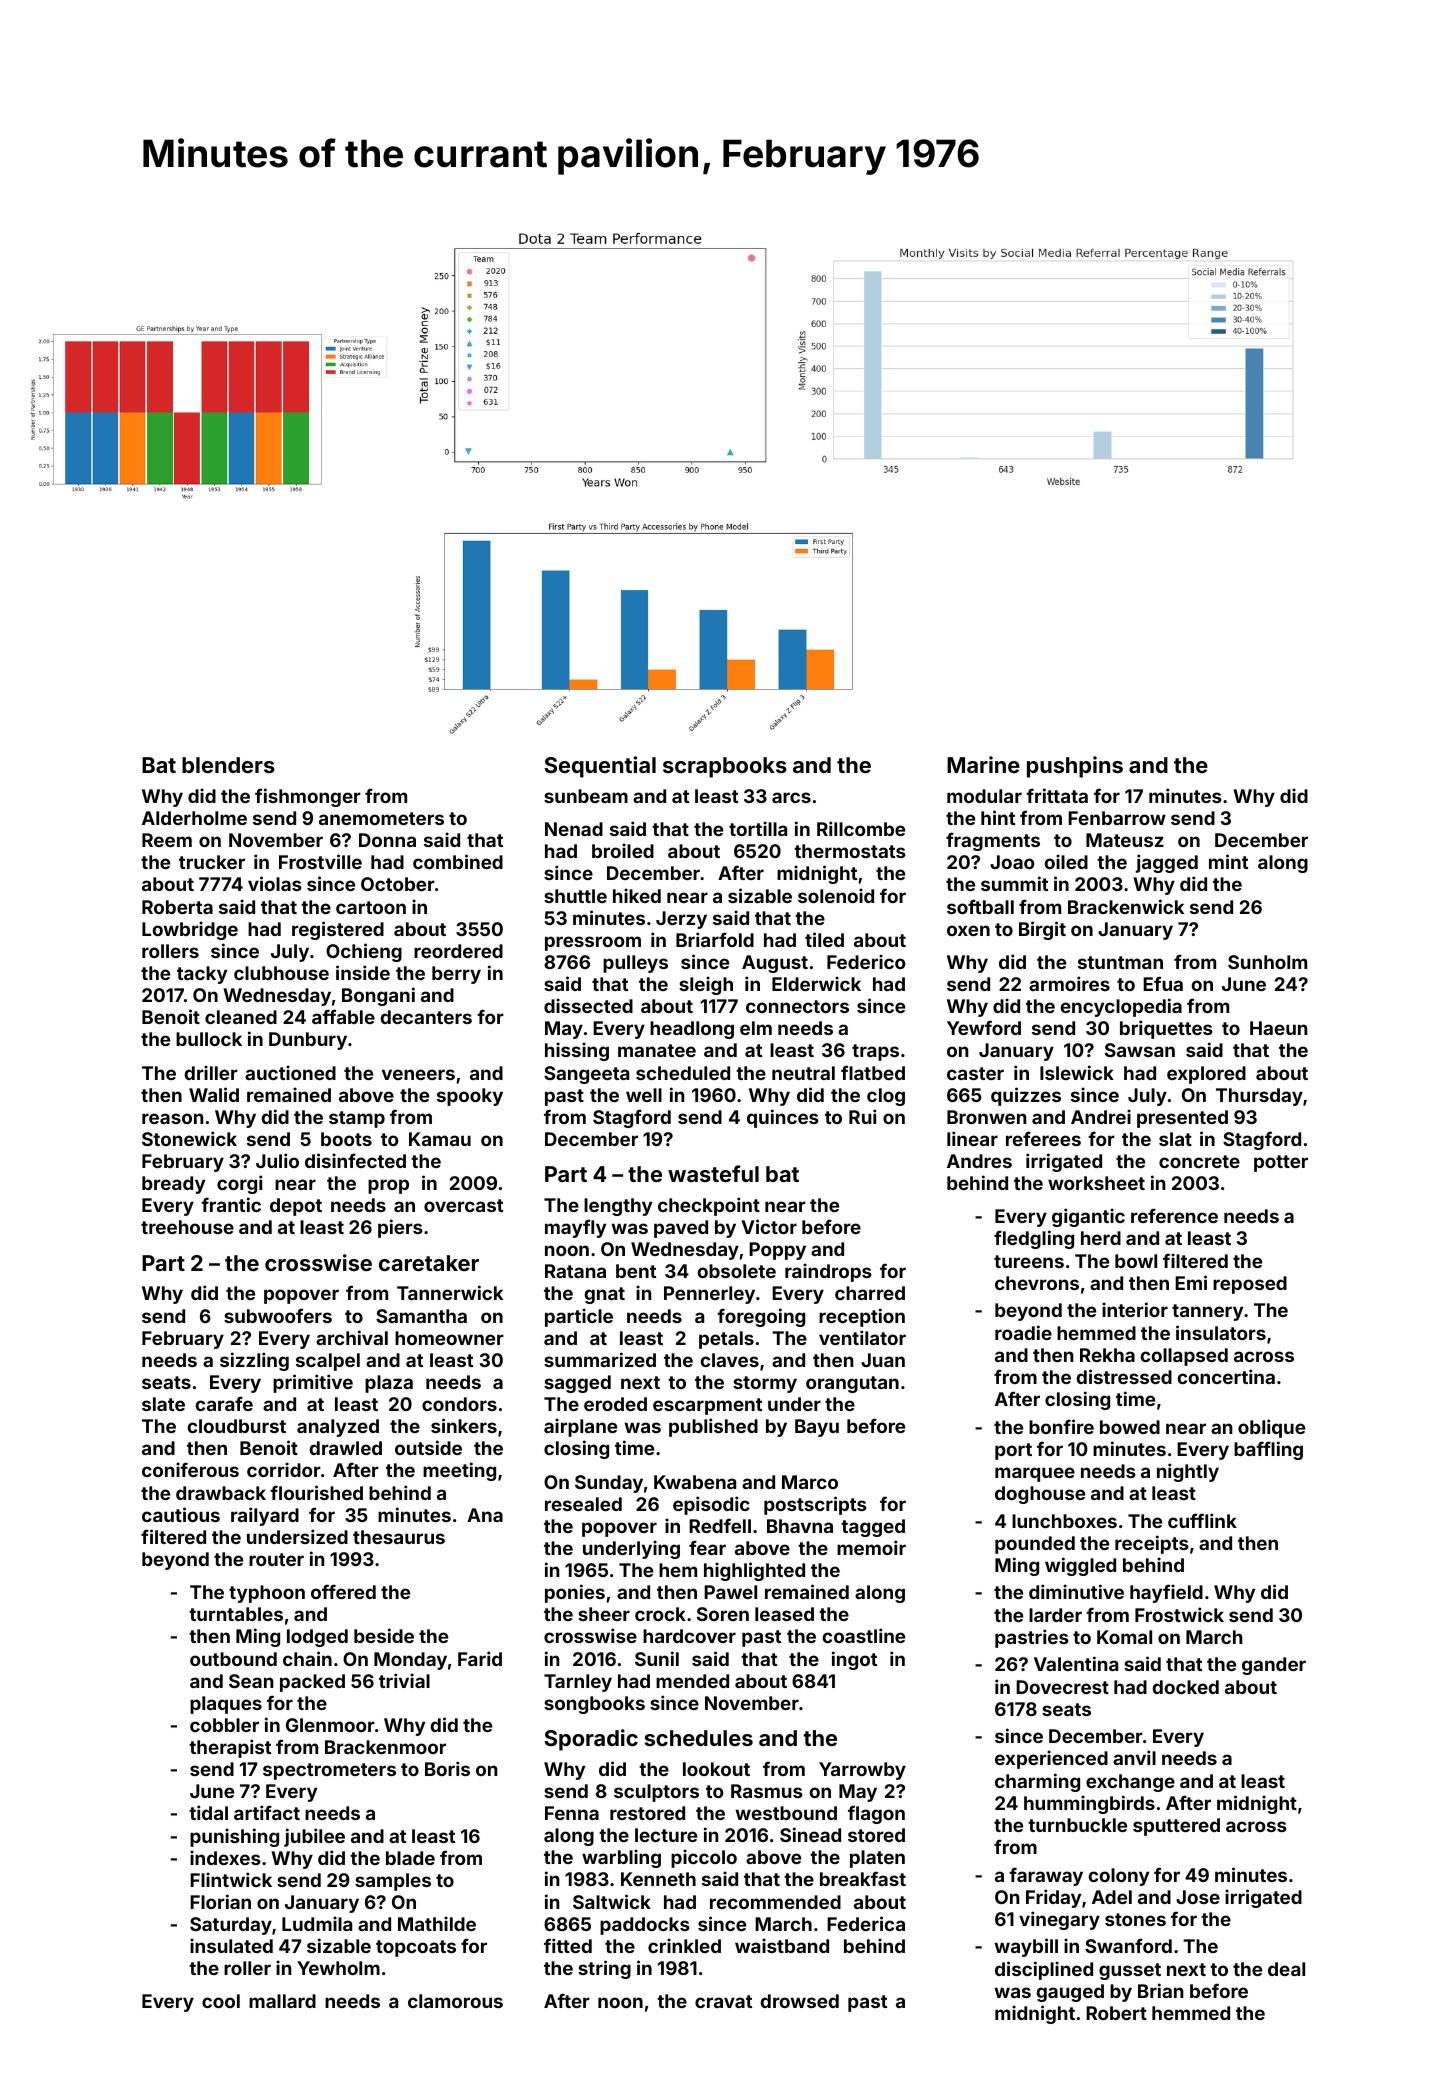 The height and width of the document is (2100, 1450). What do you see at coordinates (1206, 1075) in the document?
I see `explored` at bounding box center [1206, 1075].
